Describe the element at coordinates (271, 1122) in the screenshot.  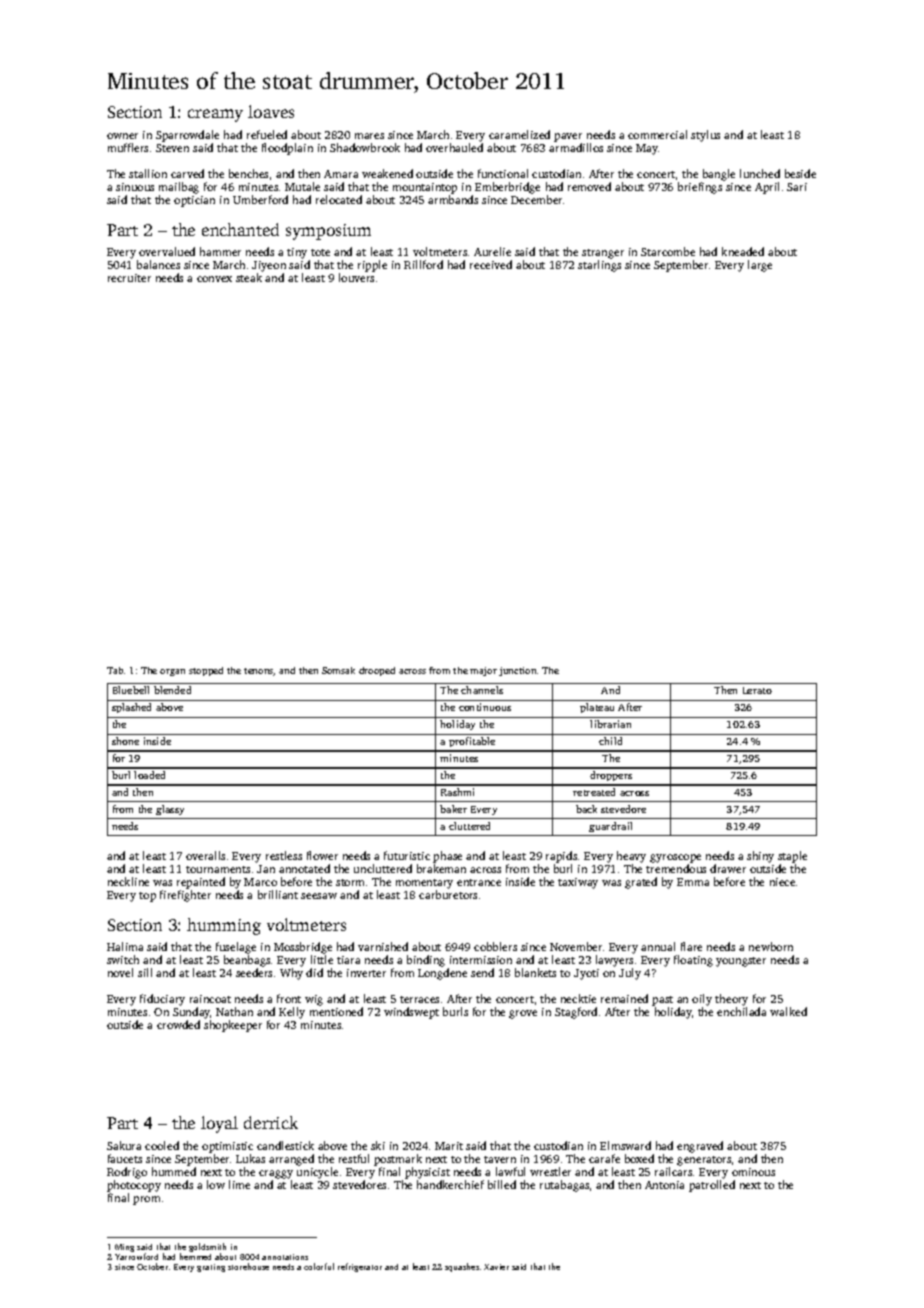
I see `derrick` at that location.
